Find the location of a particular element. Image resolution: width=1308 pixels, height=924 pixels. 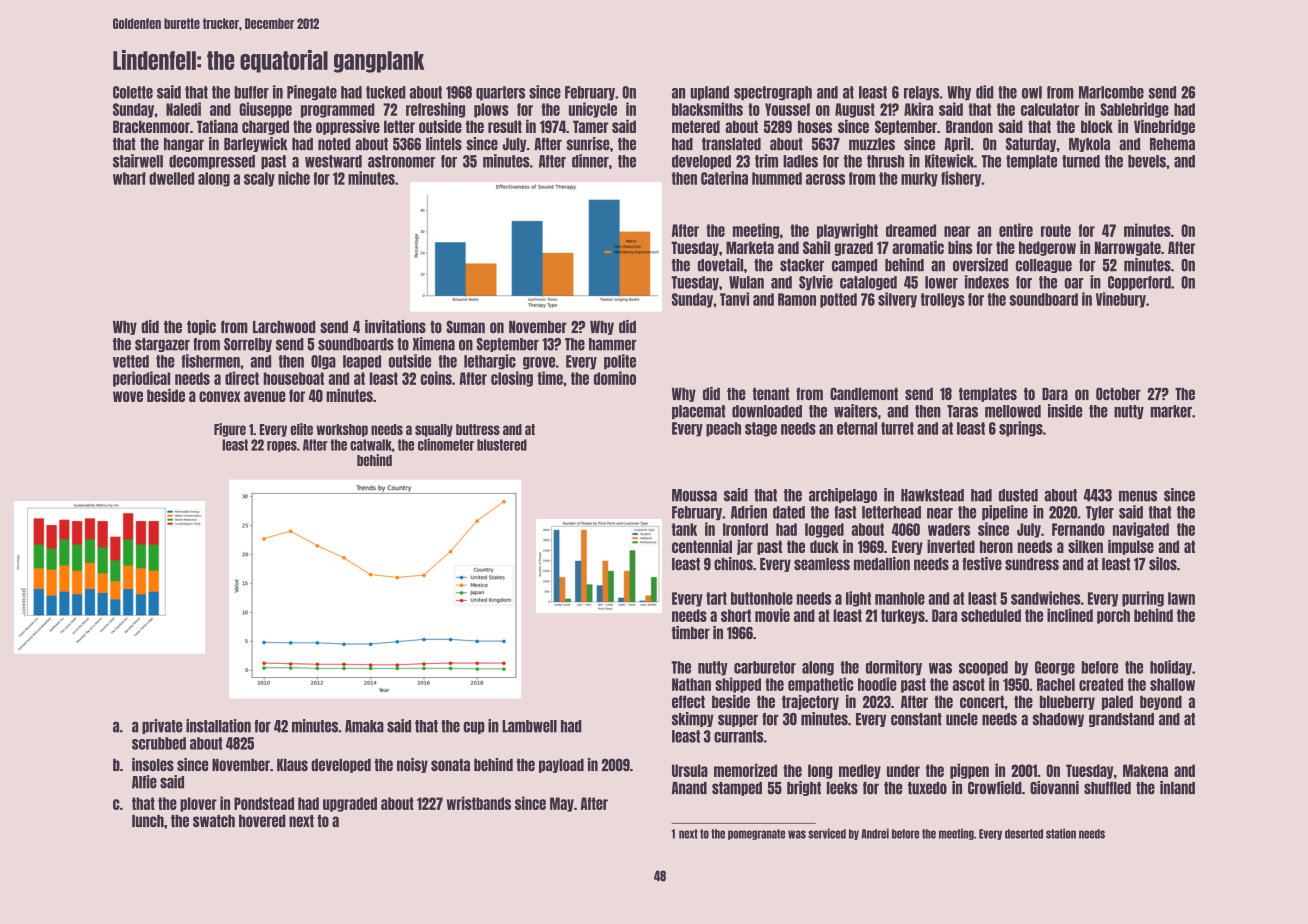

lawn is located at coordinates (1181, 598).
